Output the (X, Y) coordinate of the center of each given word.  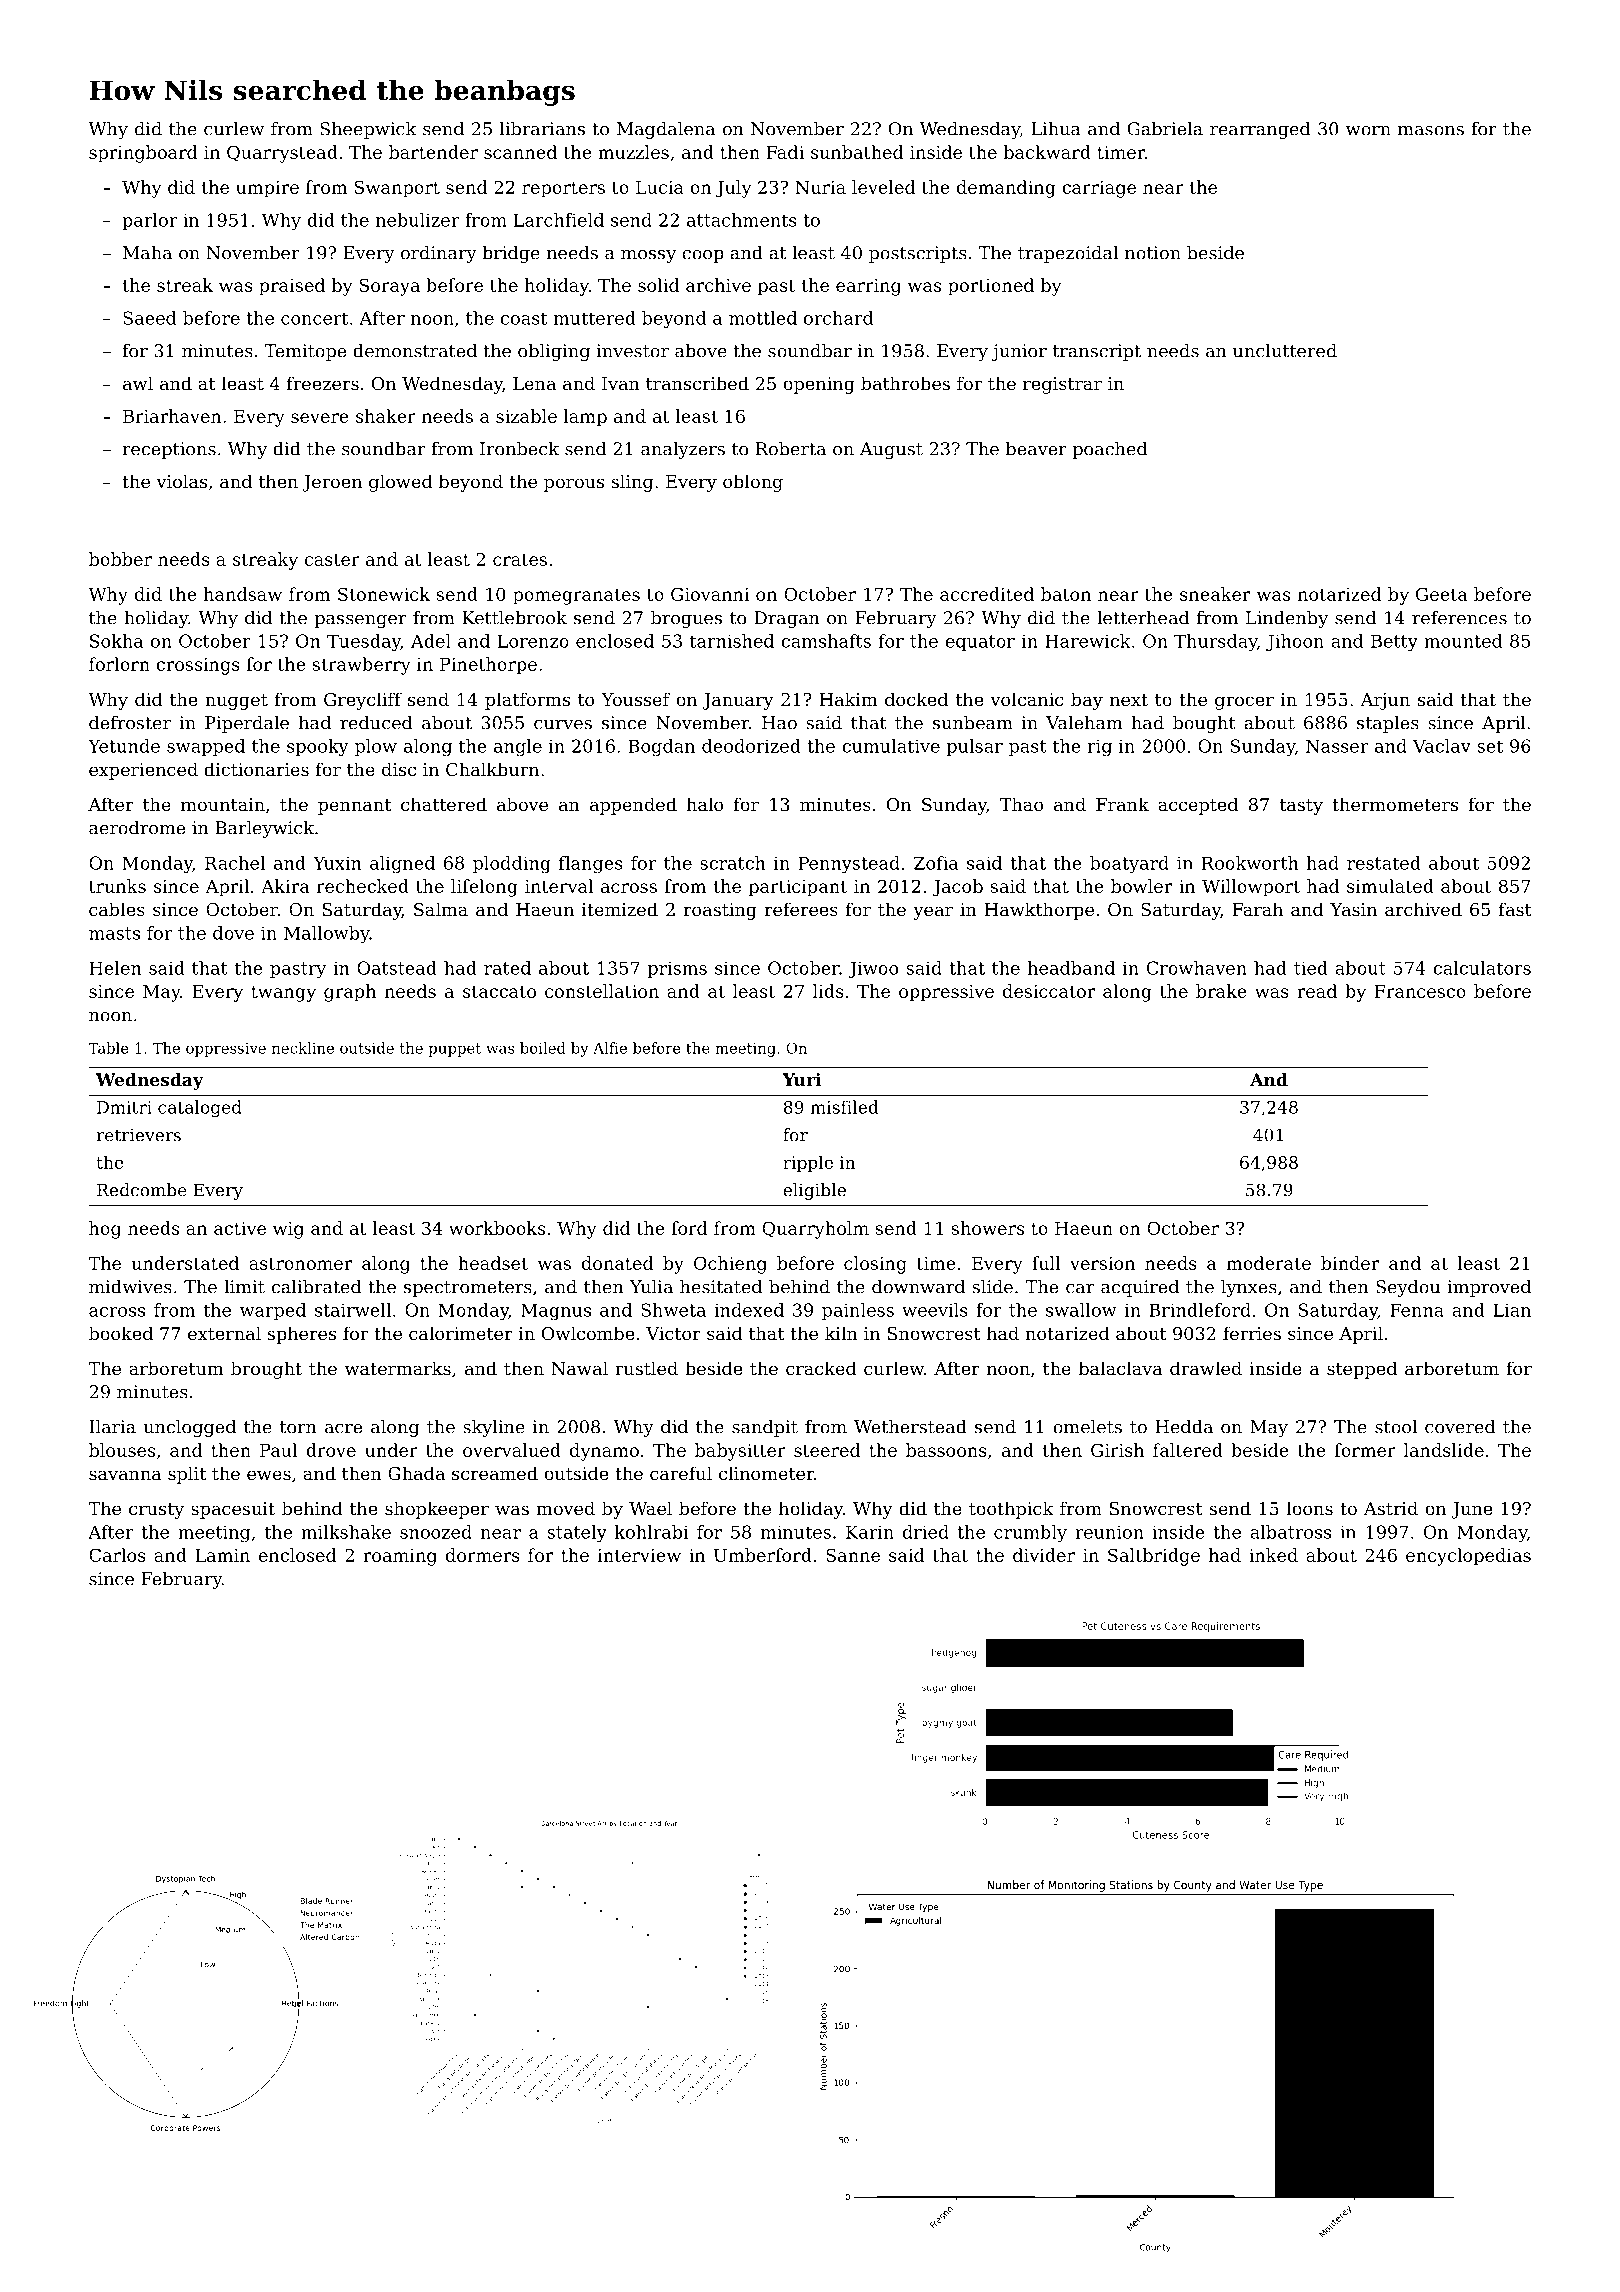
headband (1071, 968)
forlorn (119, 664)
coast (524, 318)
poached (1110, 450)
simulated (1390, 886)
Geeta (1441, 594)
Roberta (791, 449)
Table (108, 1048)
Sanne (853, 1555)
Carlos (117, 1555)
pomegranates (576, 596)
